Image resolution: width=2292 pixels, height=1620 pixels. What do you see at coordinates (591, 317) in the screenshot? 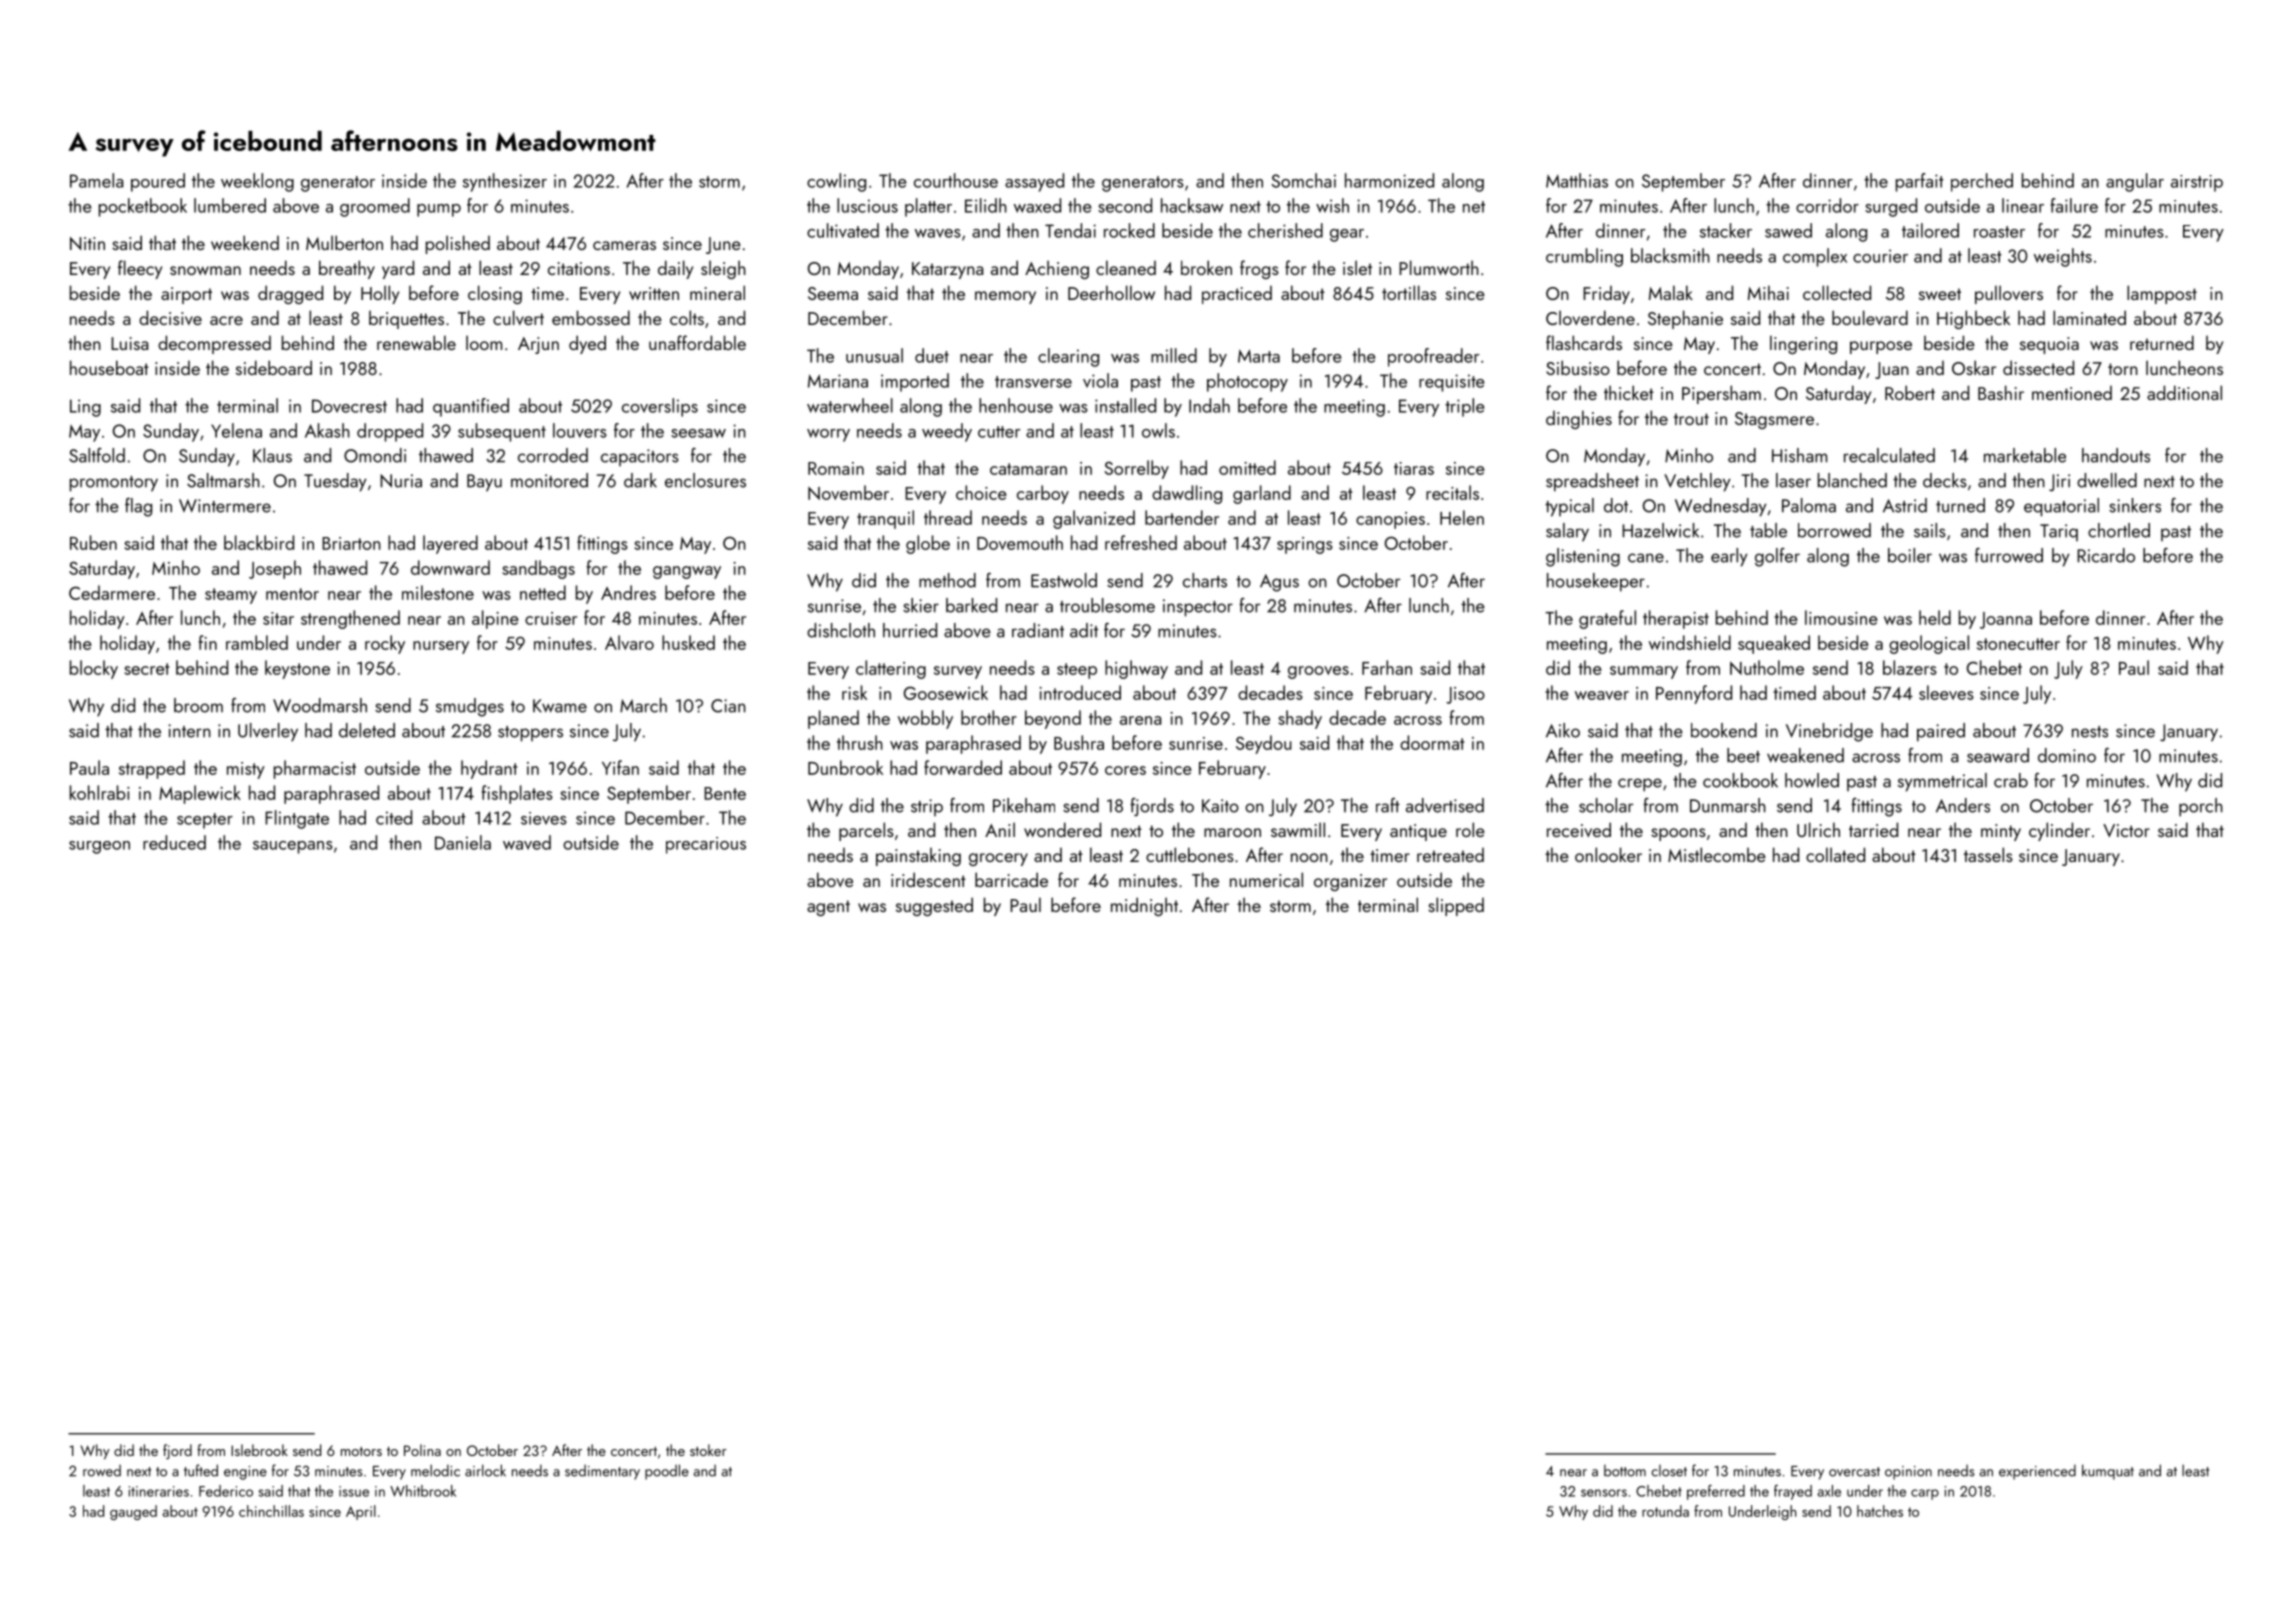
I see `embossed` at bounding box center [591, 317].
